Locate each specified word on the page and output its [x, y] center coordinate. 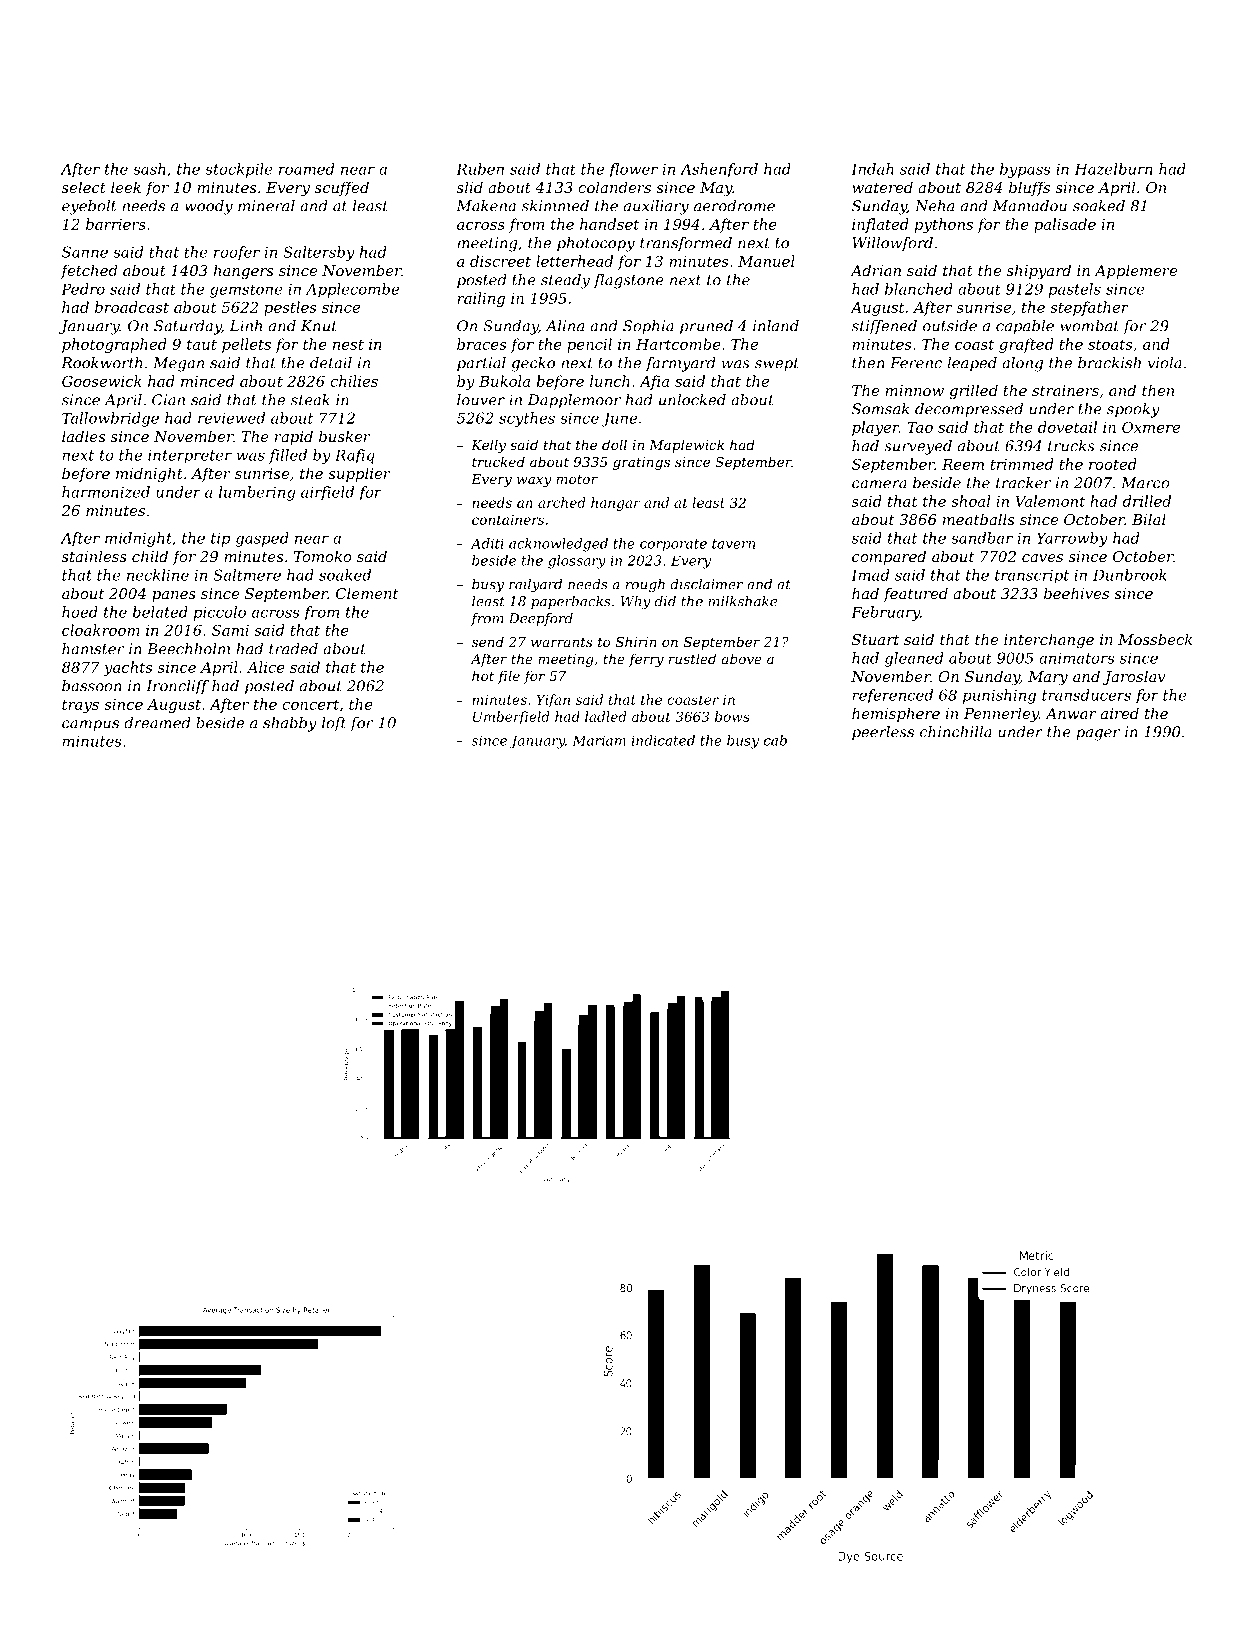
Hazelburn [1114, 169]
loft [334, 724]
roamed [307, 169]
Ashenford [719, 170]
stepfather [1089, 308]
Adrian [875, 270]
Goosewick [102, 381]
